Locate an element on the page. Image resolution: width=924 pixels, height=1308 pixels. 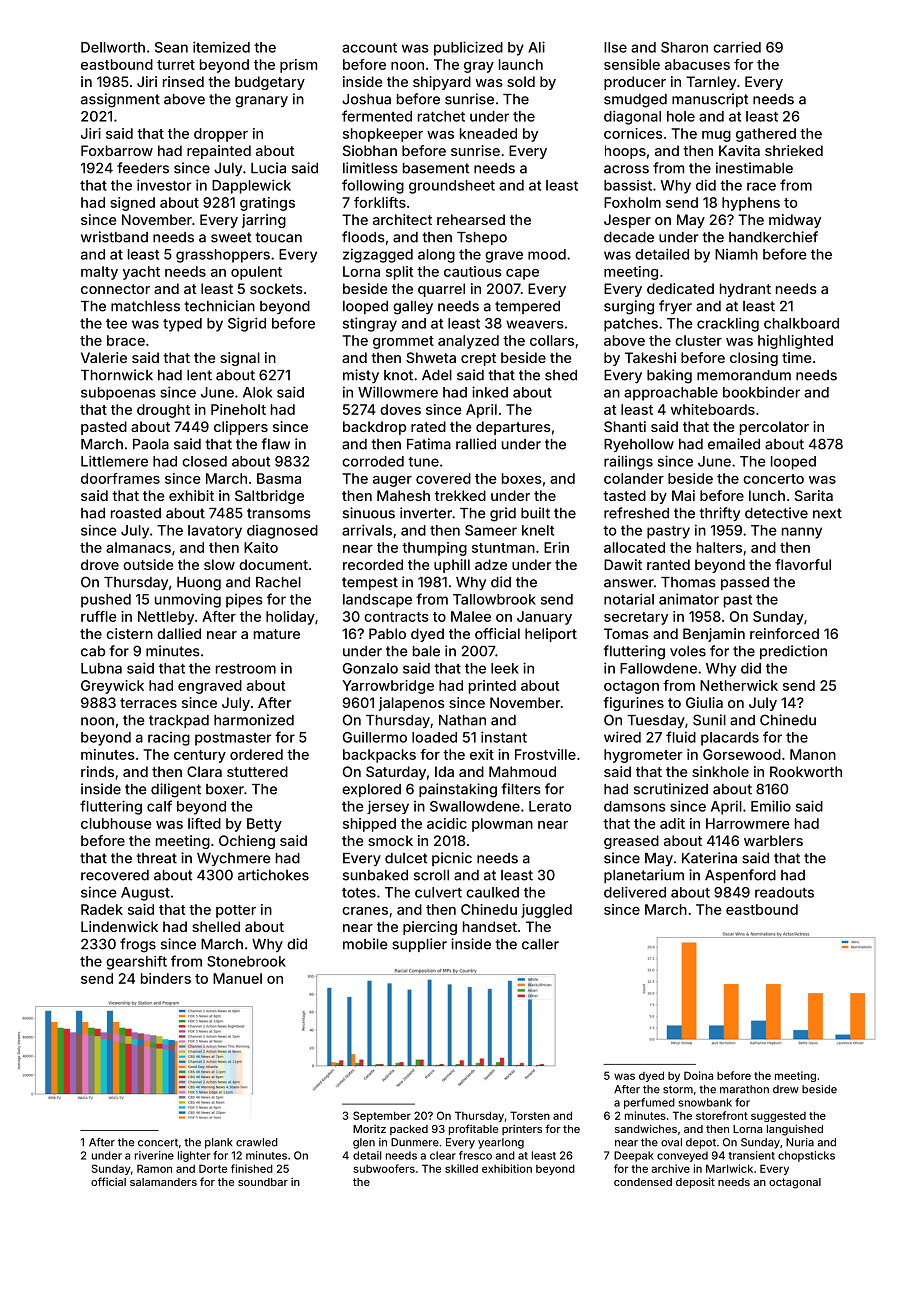
publicized is located at coordinates (468, 48).
